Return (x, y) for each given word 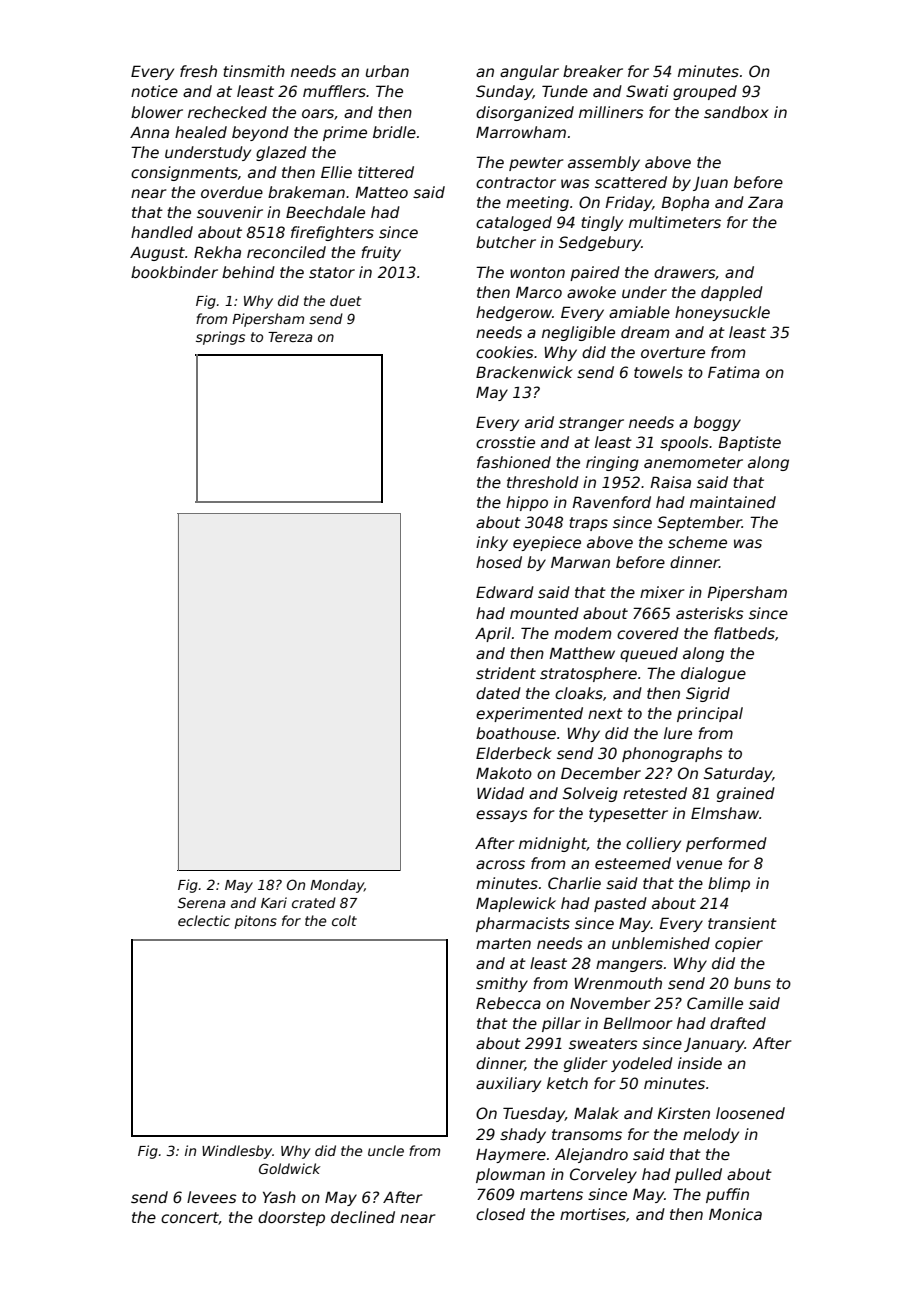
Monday (337, 886)
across (500, 864)
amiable (639, 312)
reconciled (286, 252)
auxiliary (508, 1084)
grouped (705, 92)
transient (742, 923)
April (493, 634)
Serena (202, 902)
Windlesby (237, 1152)
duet (346, 300)
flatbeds (744, 633)
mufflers (334, 91)
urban (387, 71)
